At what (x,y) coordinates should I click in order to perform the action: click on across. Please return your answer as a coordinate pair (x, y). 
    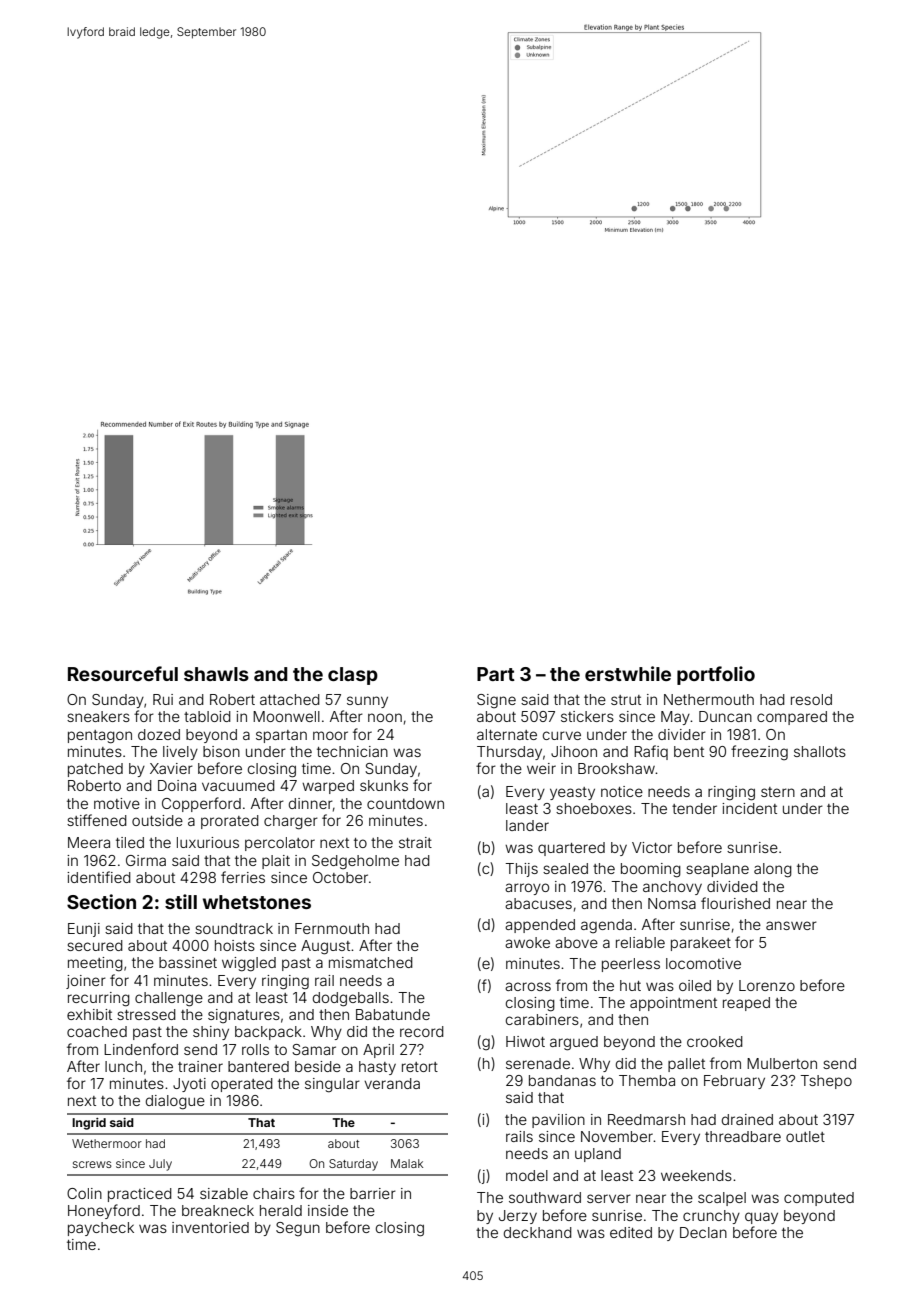
    Looking at the image, I should click on (528, 986).
